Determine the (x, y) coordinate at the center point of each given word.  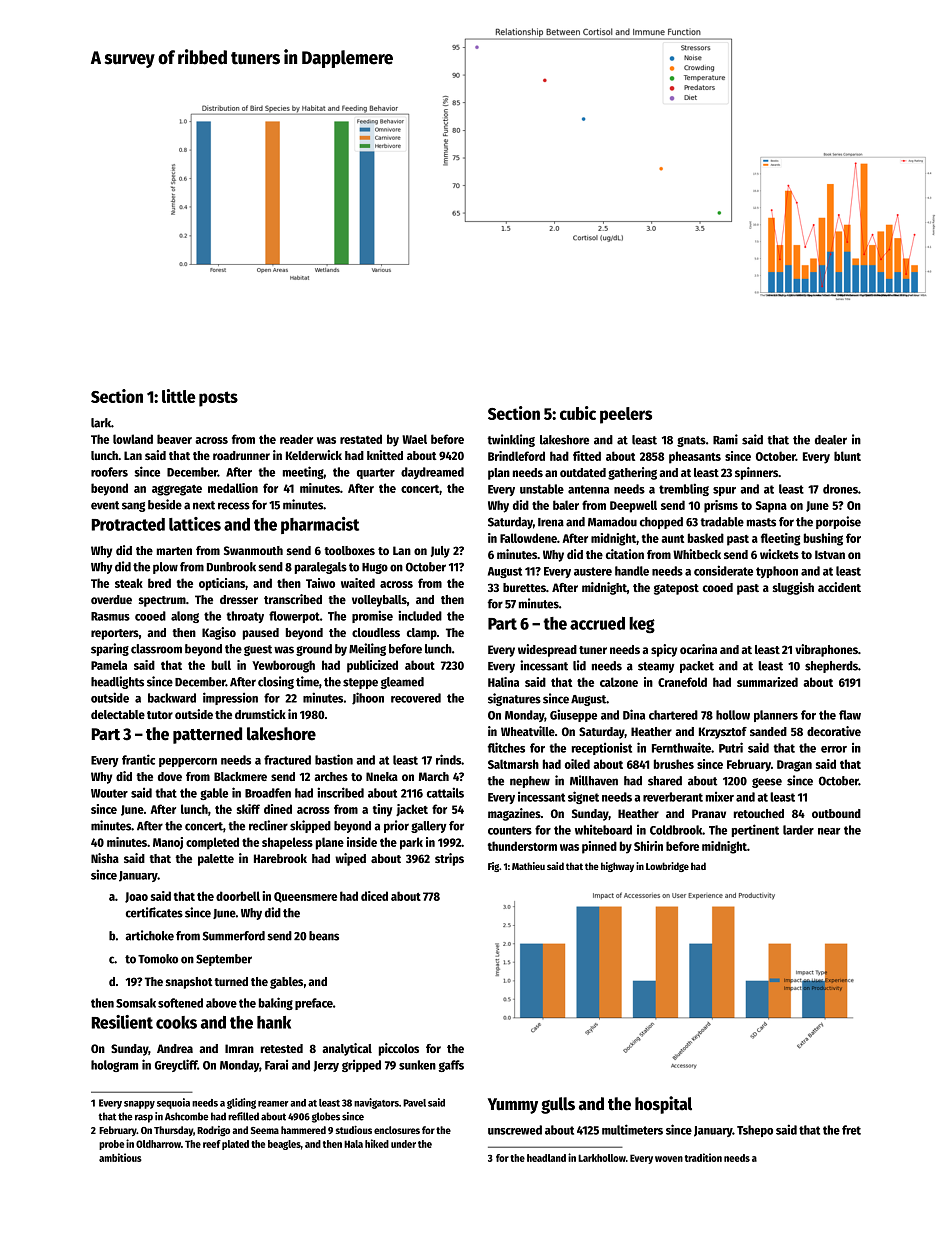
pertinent (755, 830)
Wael (414, 439)
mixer (720, 796)
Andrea (175, 1048)
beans (324, 936)
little (179, 396)
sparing (110, 649)
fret (851, 1130)
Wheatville (528, 731)
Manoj (168, 843)
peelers (626, 415)
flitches (506, 747)
